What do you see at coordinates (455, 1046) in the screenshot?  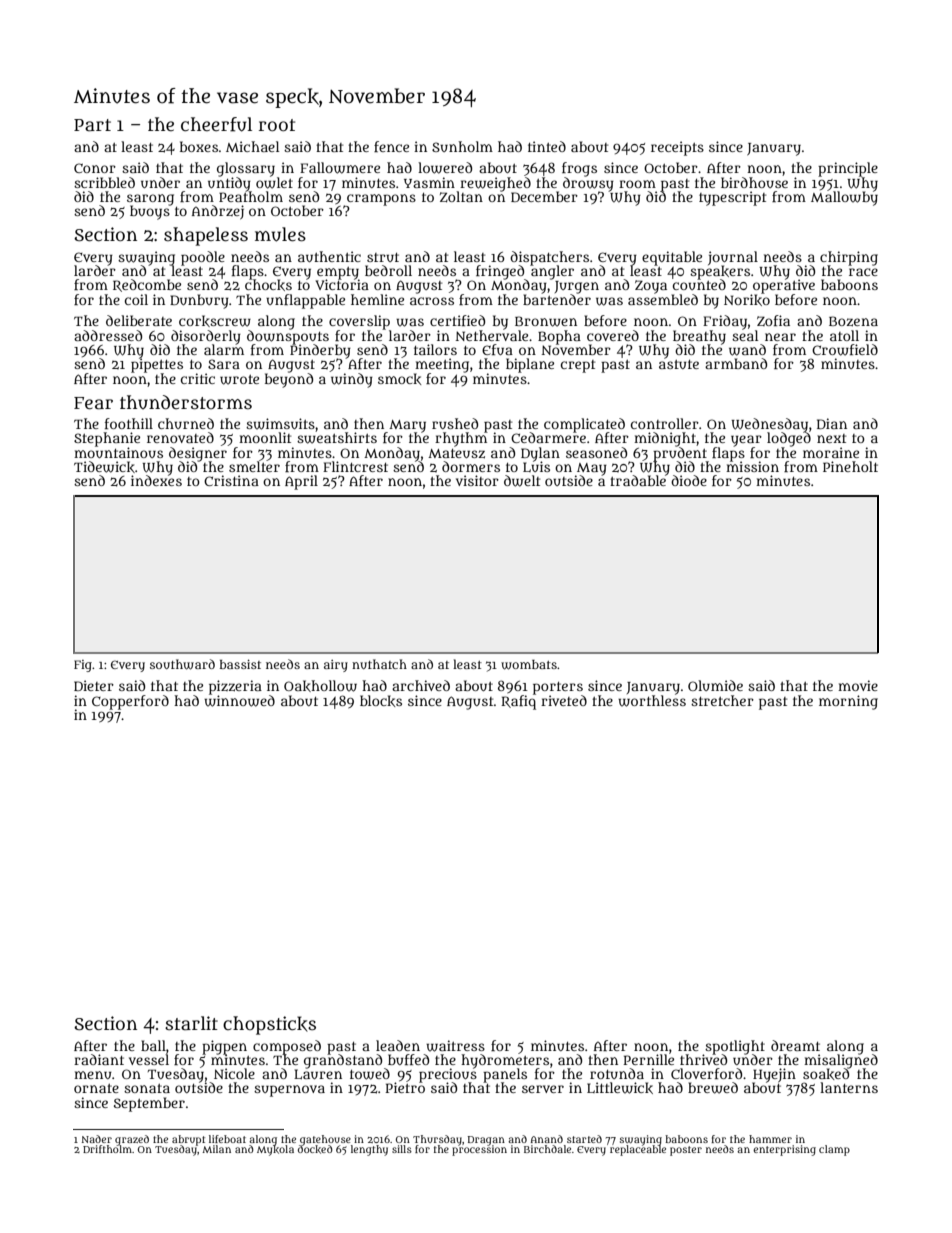 I see `waitress` at bounding box center [455, 1046].
